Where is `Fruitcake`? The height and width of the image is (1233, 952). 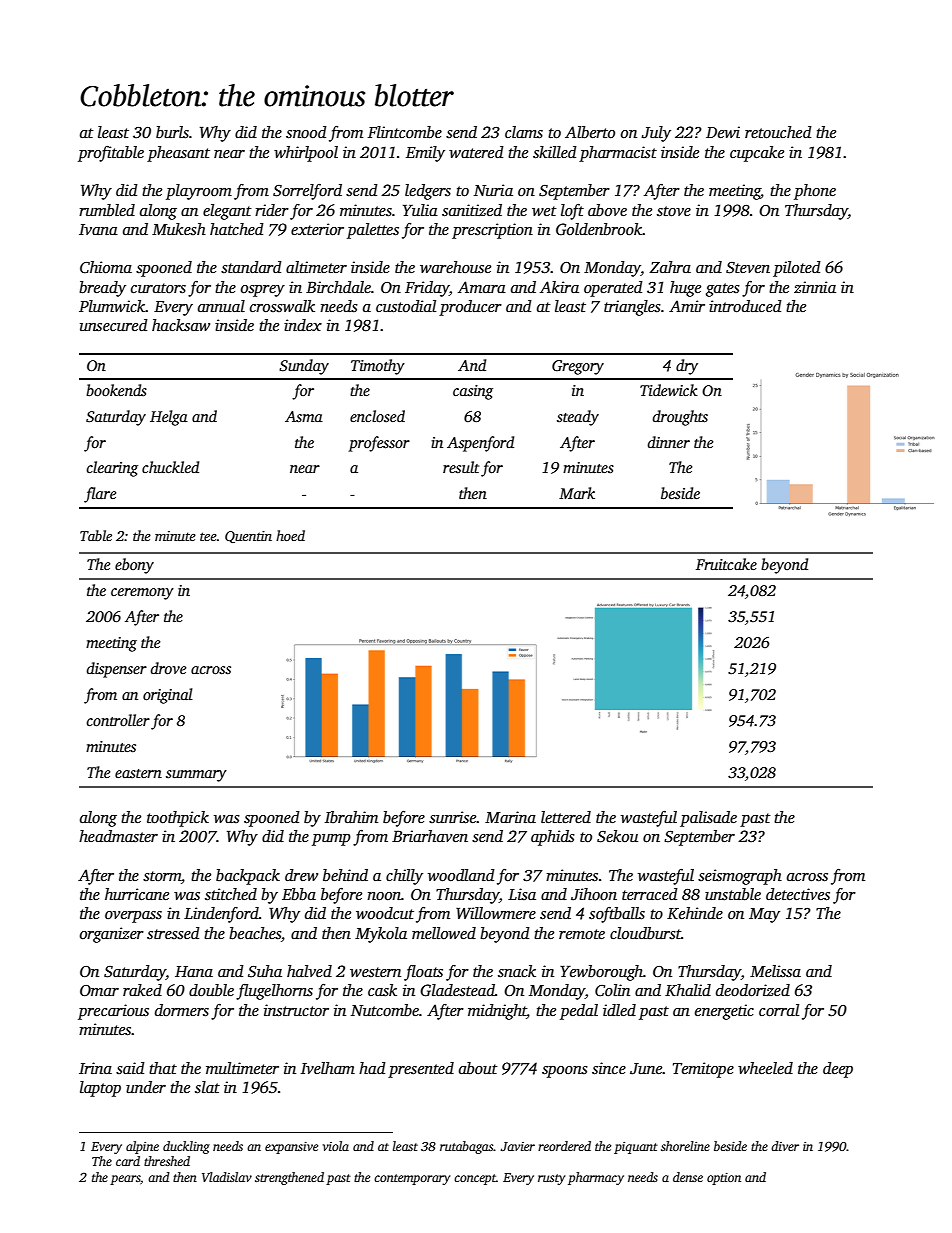
Fruitcake is located at coordinates (726, 564).
